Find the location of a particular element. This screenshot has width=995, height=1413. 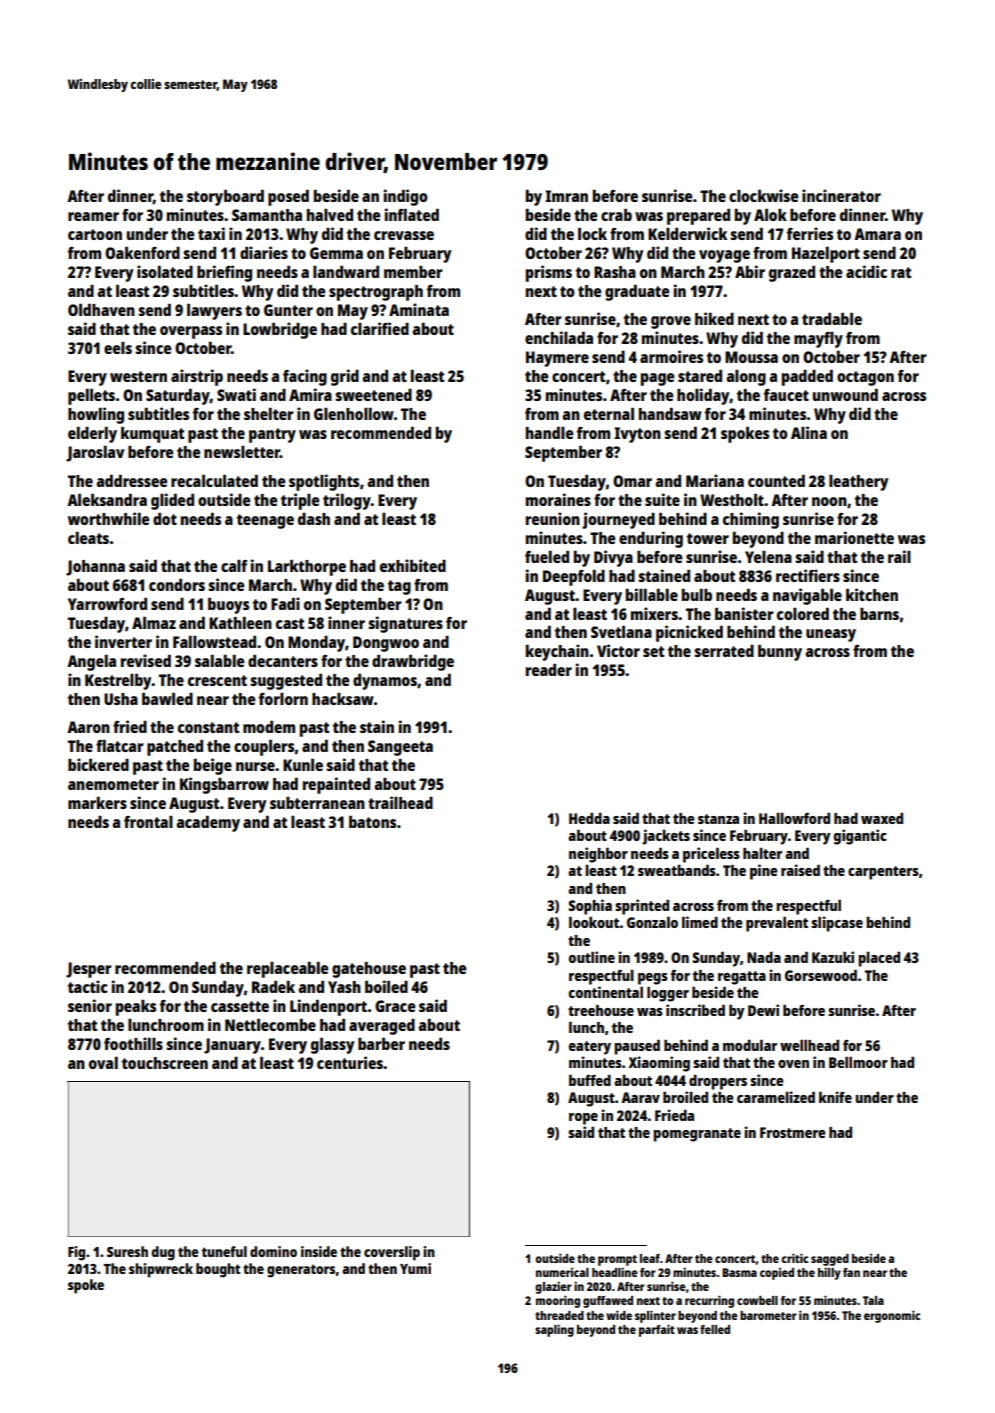

academy is located at coordinates (208, 823).
